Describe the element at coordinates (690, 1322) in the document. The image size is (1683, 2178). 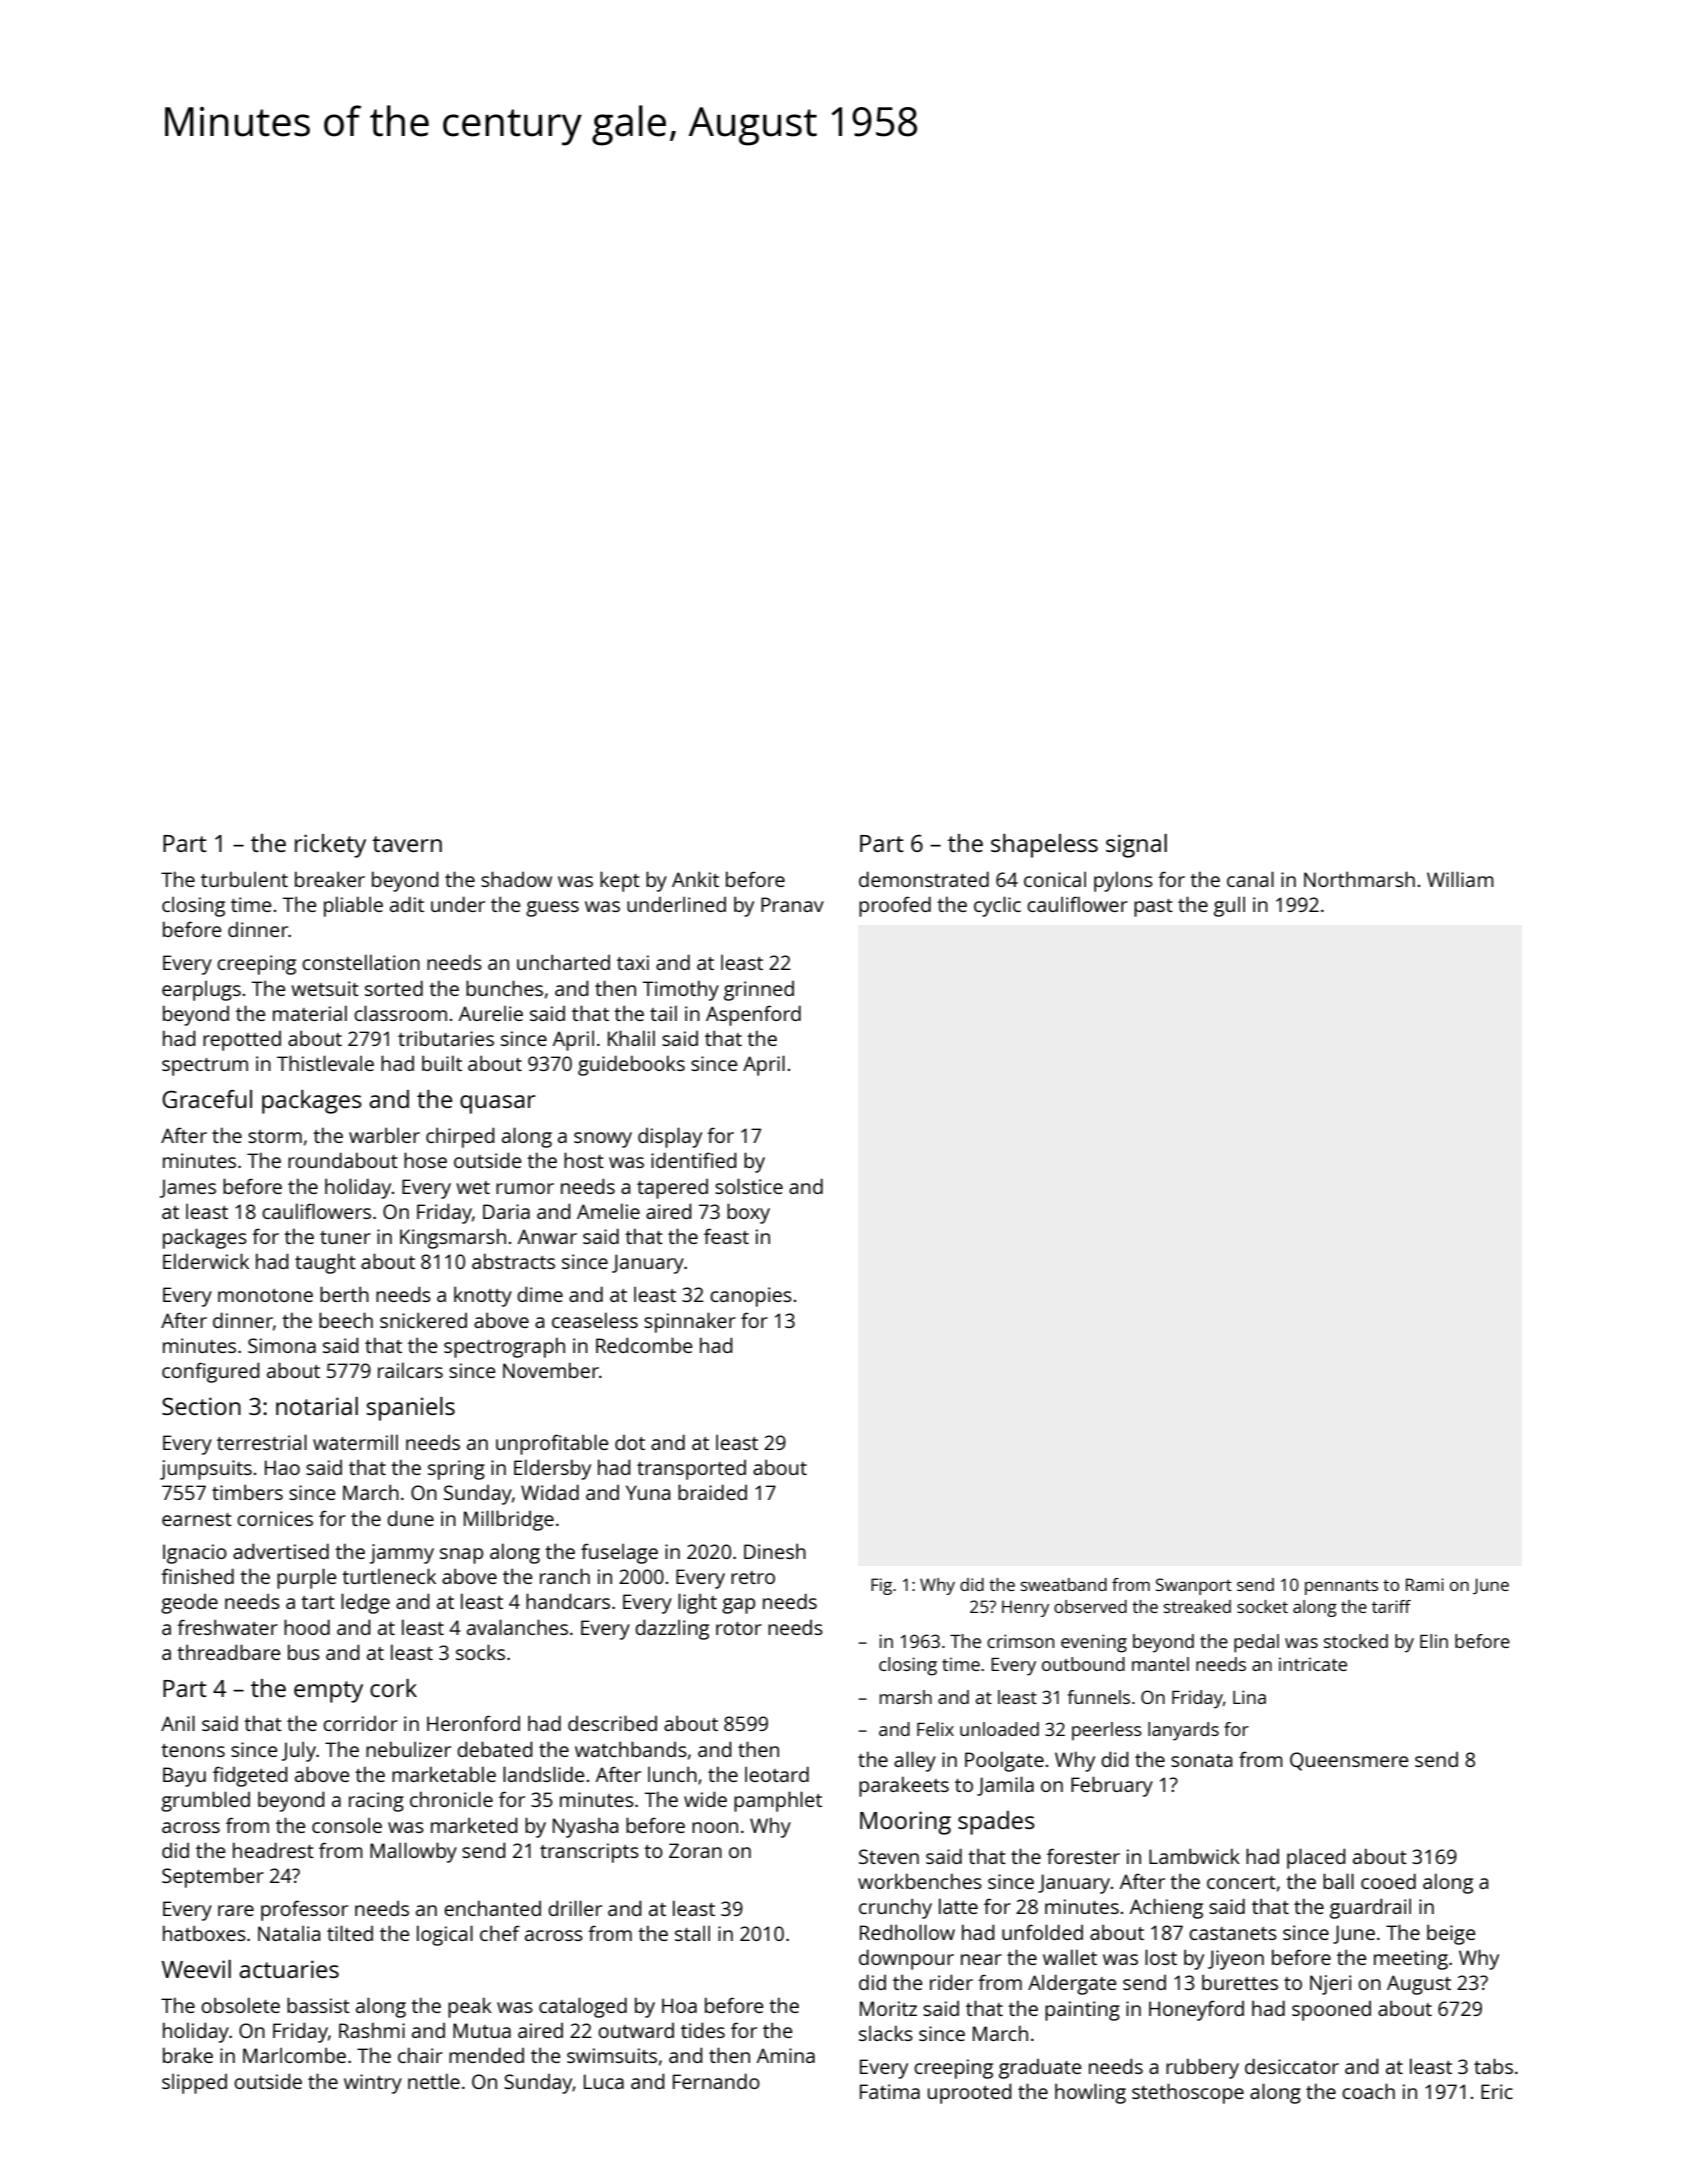
I see `spinnaker` at that location.
